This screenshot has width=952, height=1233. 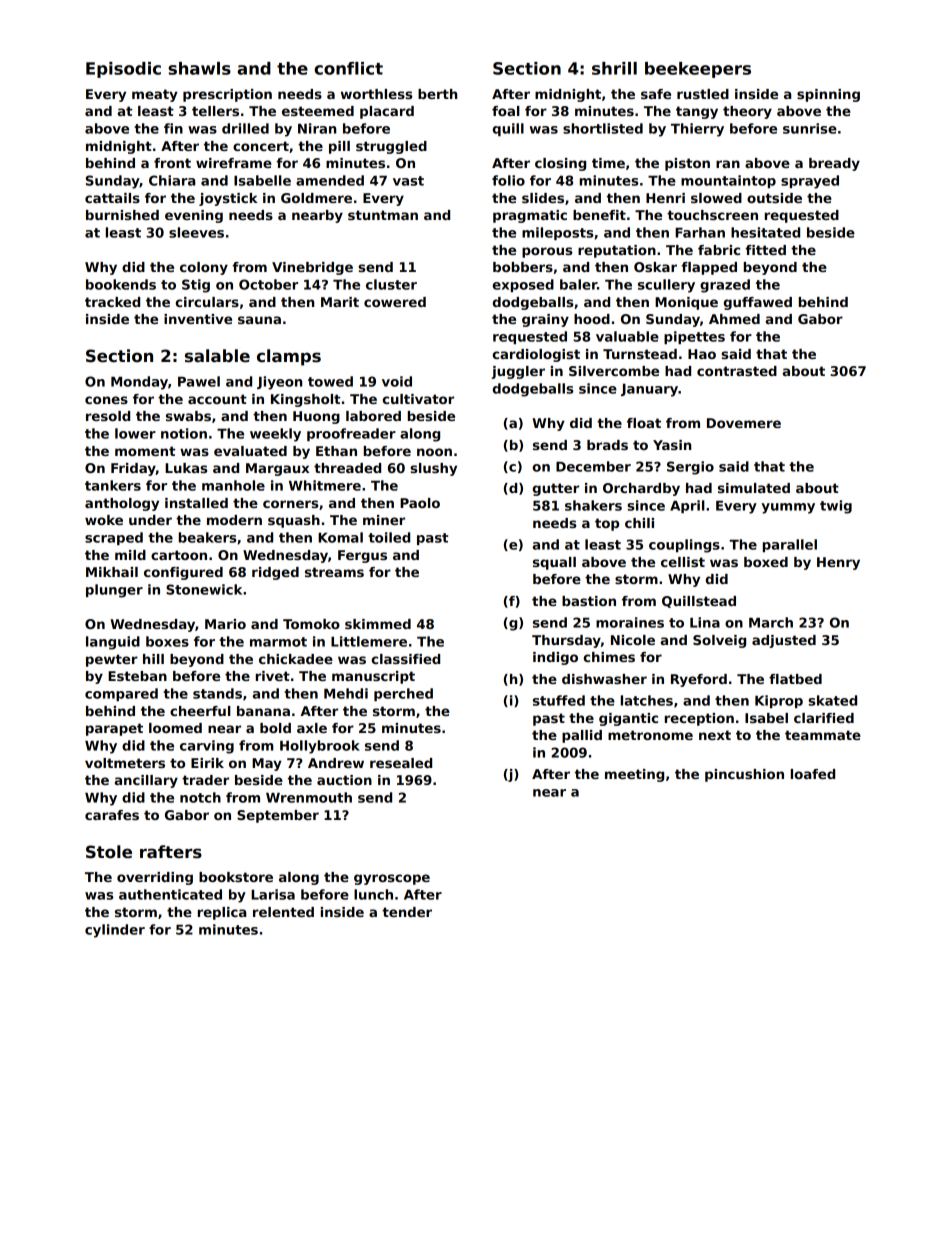 What do you see at coordinates (838, 563) in the screenshot?
I see `Henry` at bounding box center [838, 563].
